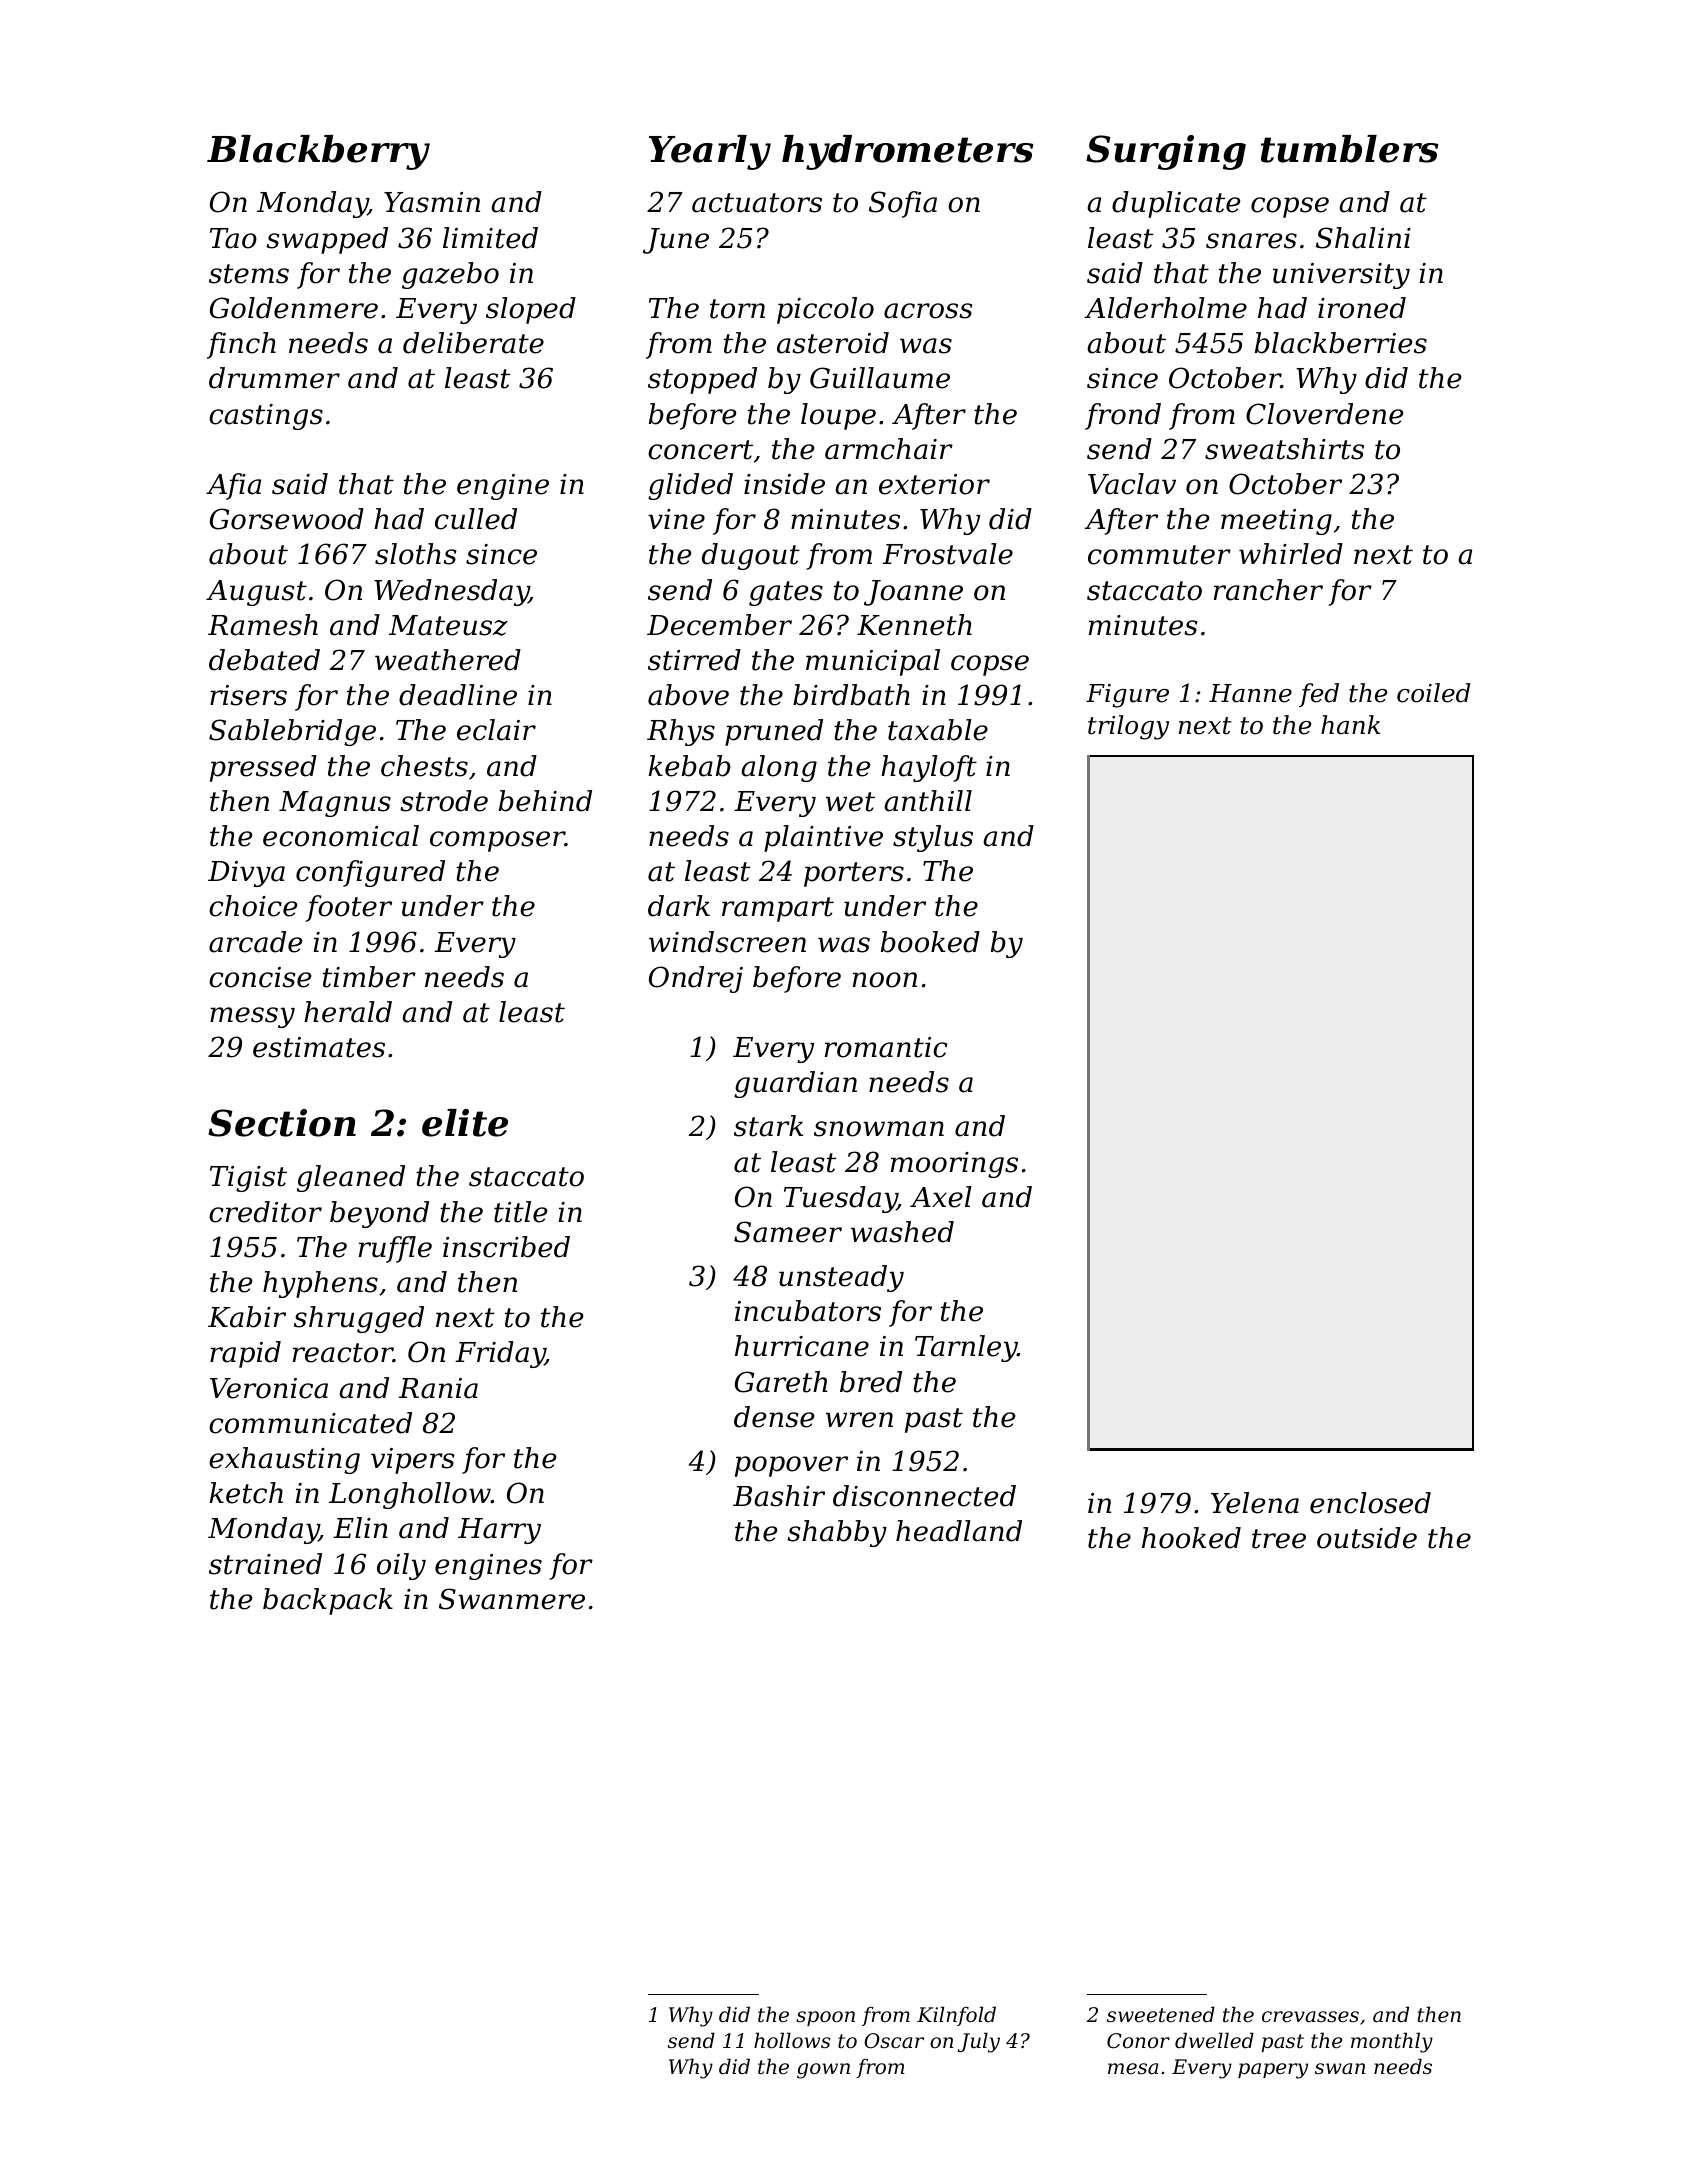 The width and height of the document is (1683, 2178). I want to click on gown, so click(823, 2071).
